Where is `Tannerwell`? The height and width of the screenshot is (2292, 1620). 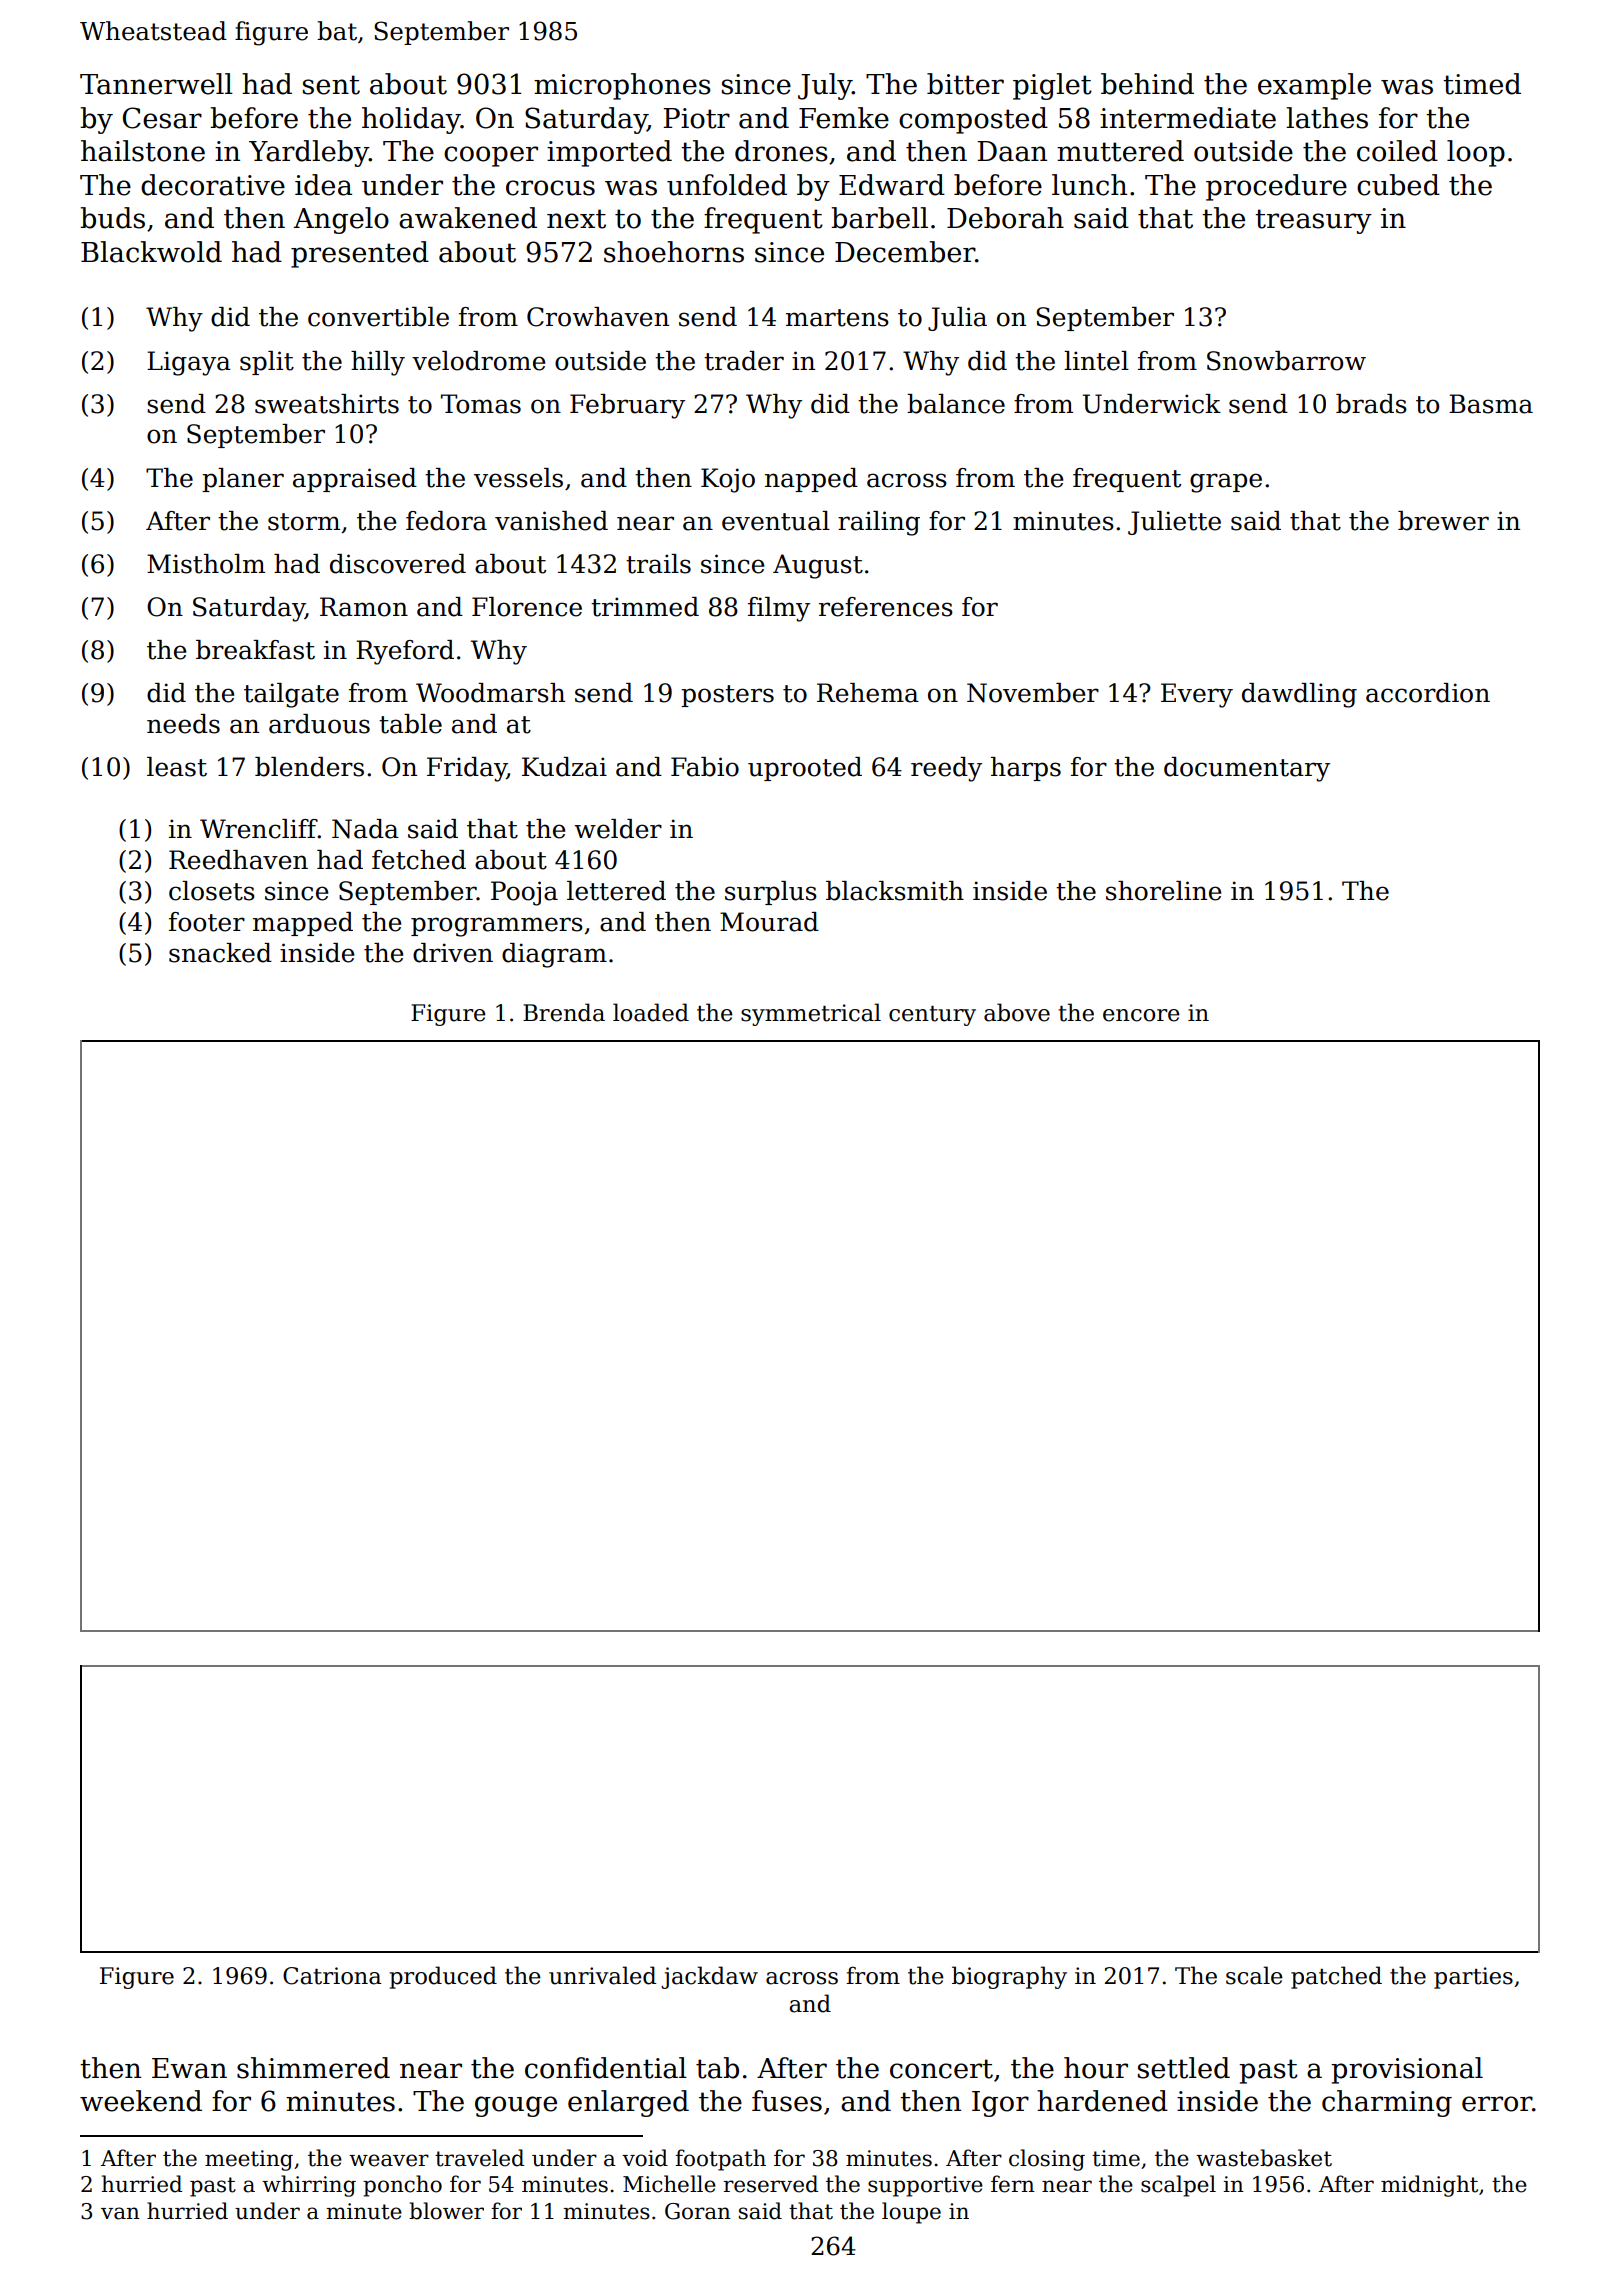 Tannerwell is located at coordinates (156, 84).
